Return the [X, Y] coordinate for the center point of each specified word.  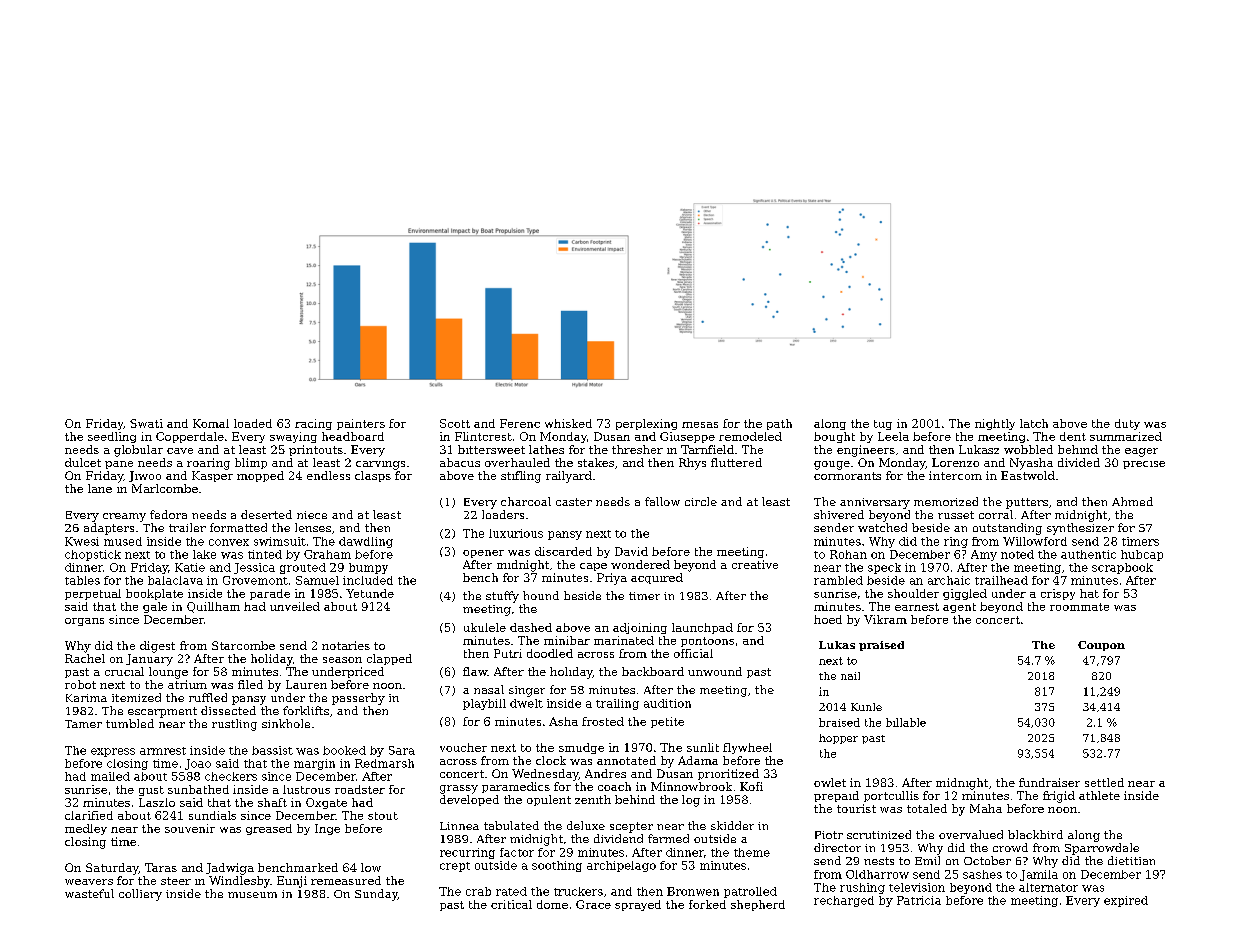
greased [269, 829]
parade [270, 594]
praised [881, 646]
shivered [839, 514]
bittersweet [491, 449]
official [693, 653]
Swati [146, 423]
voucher [463, 747]
